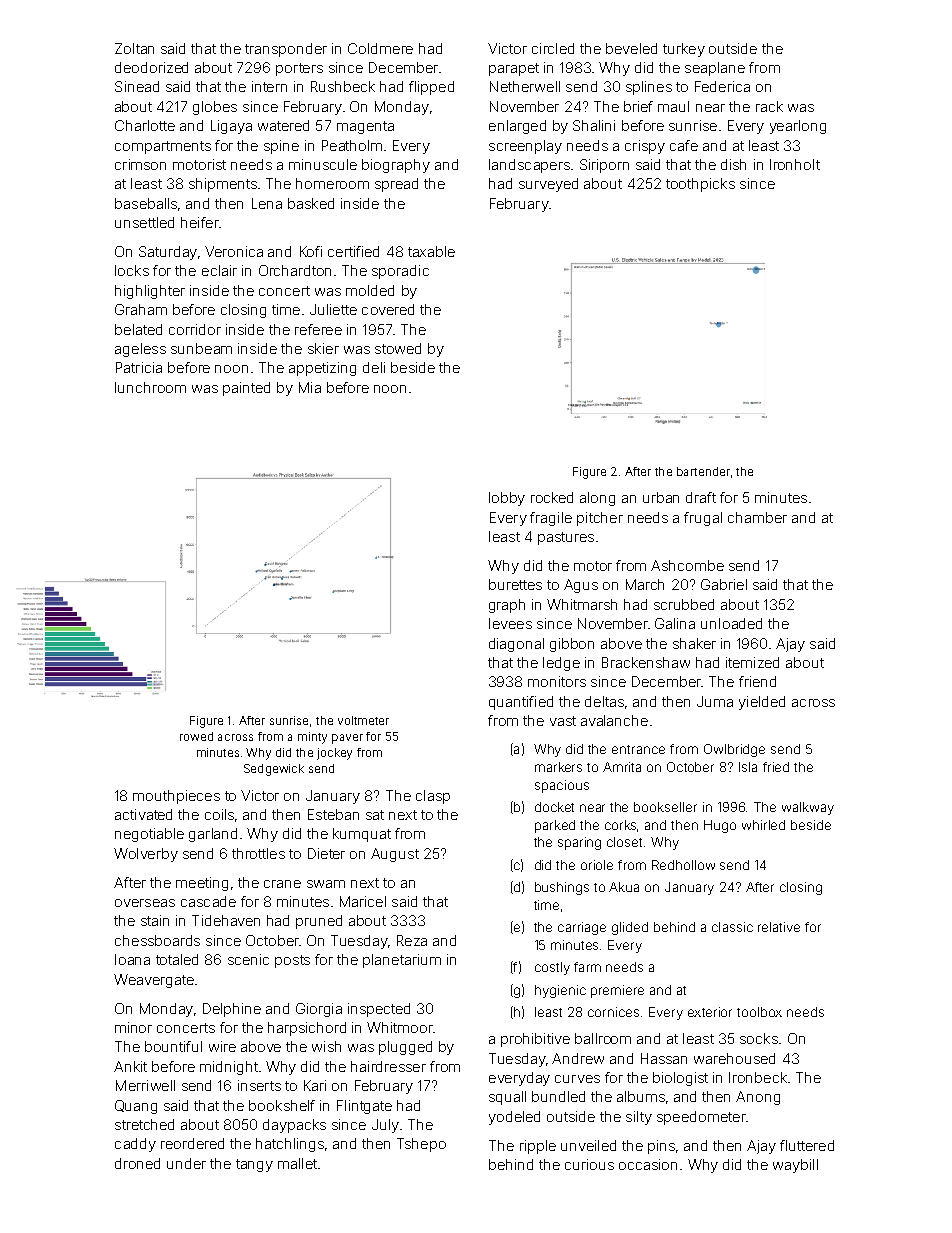  Describe the element at coordinates (515, 584) in the screenshot. I see `burettes` at that location.
